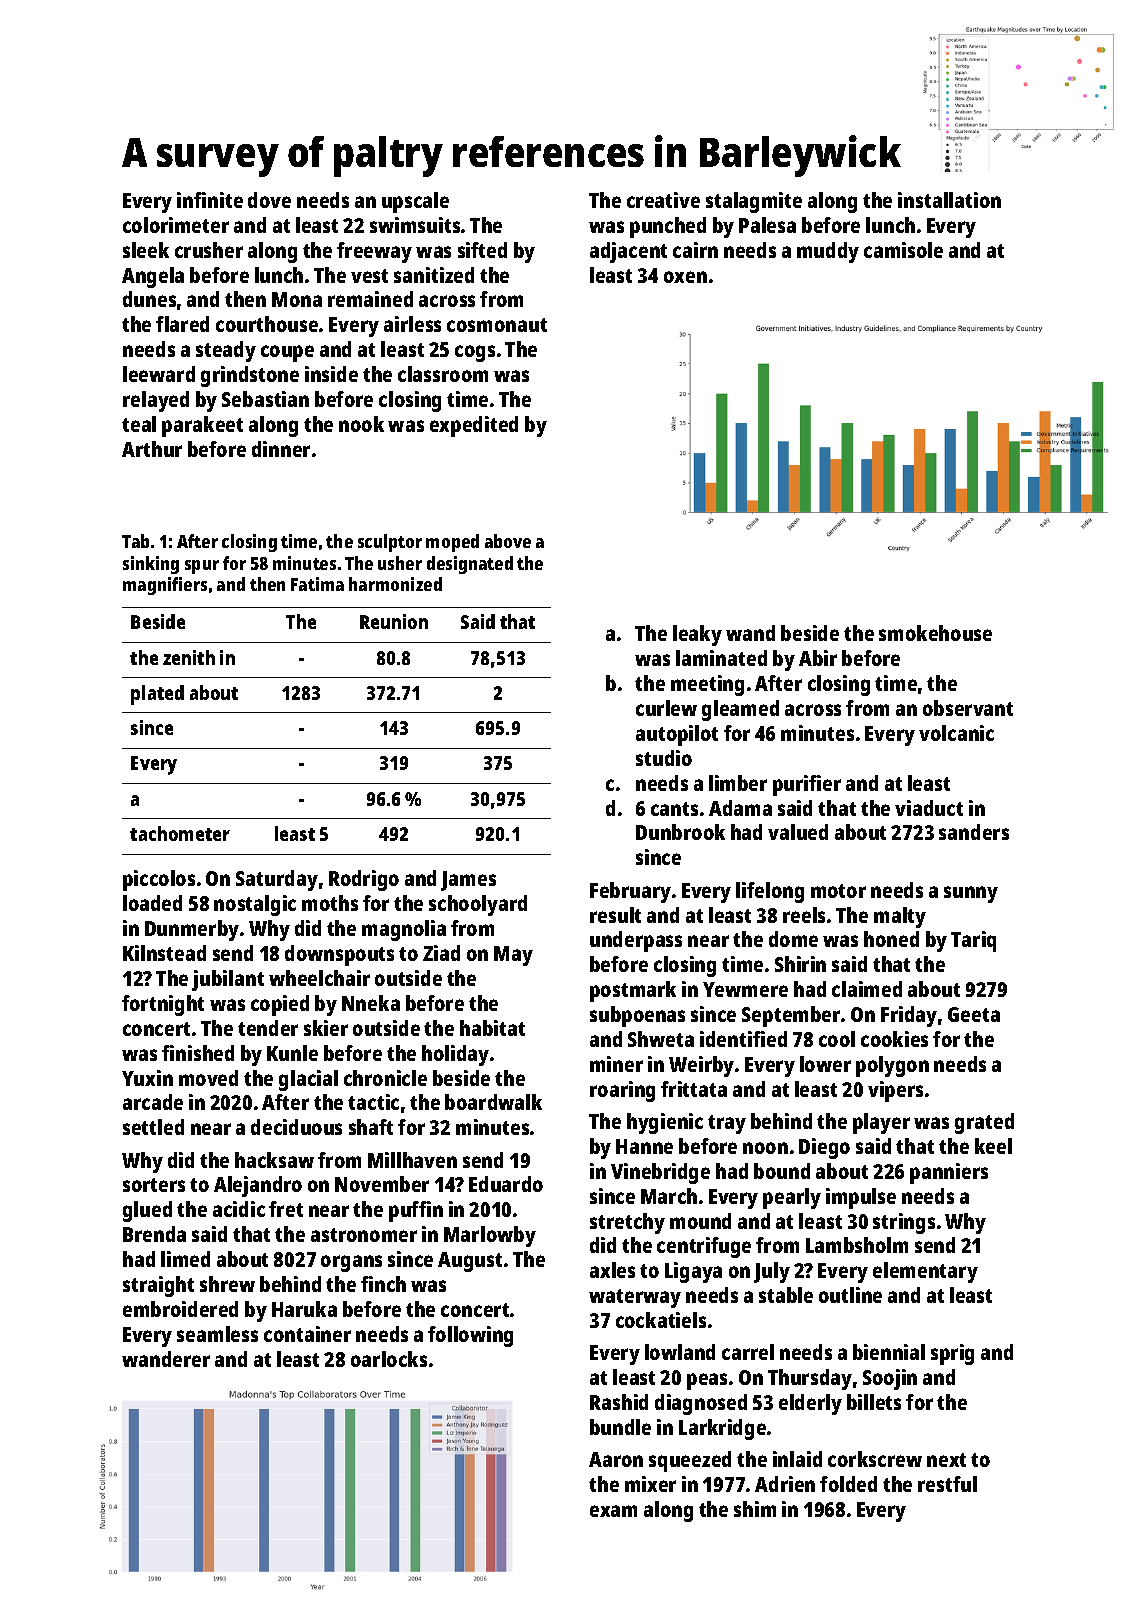  What do you see at coordinates (613, 1511) in the document?
I see `exam` at bounding box center [613, 1511].
